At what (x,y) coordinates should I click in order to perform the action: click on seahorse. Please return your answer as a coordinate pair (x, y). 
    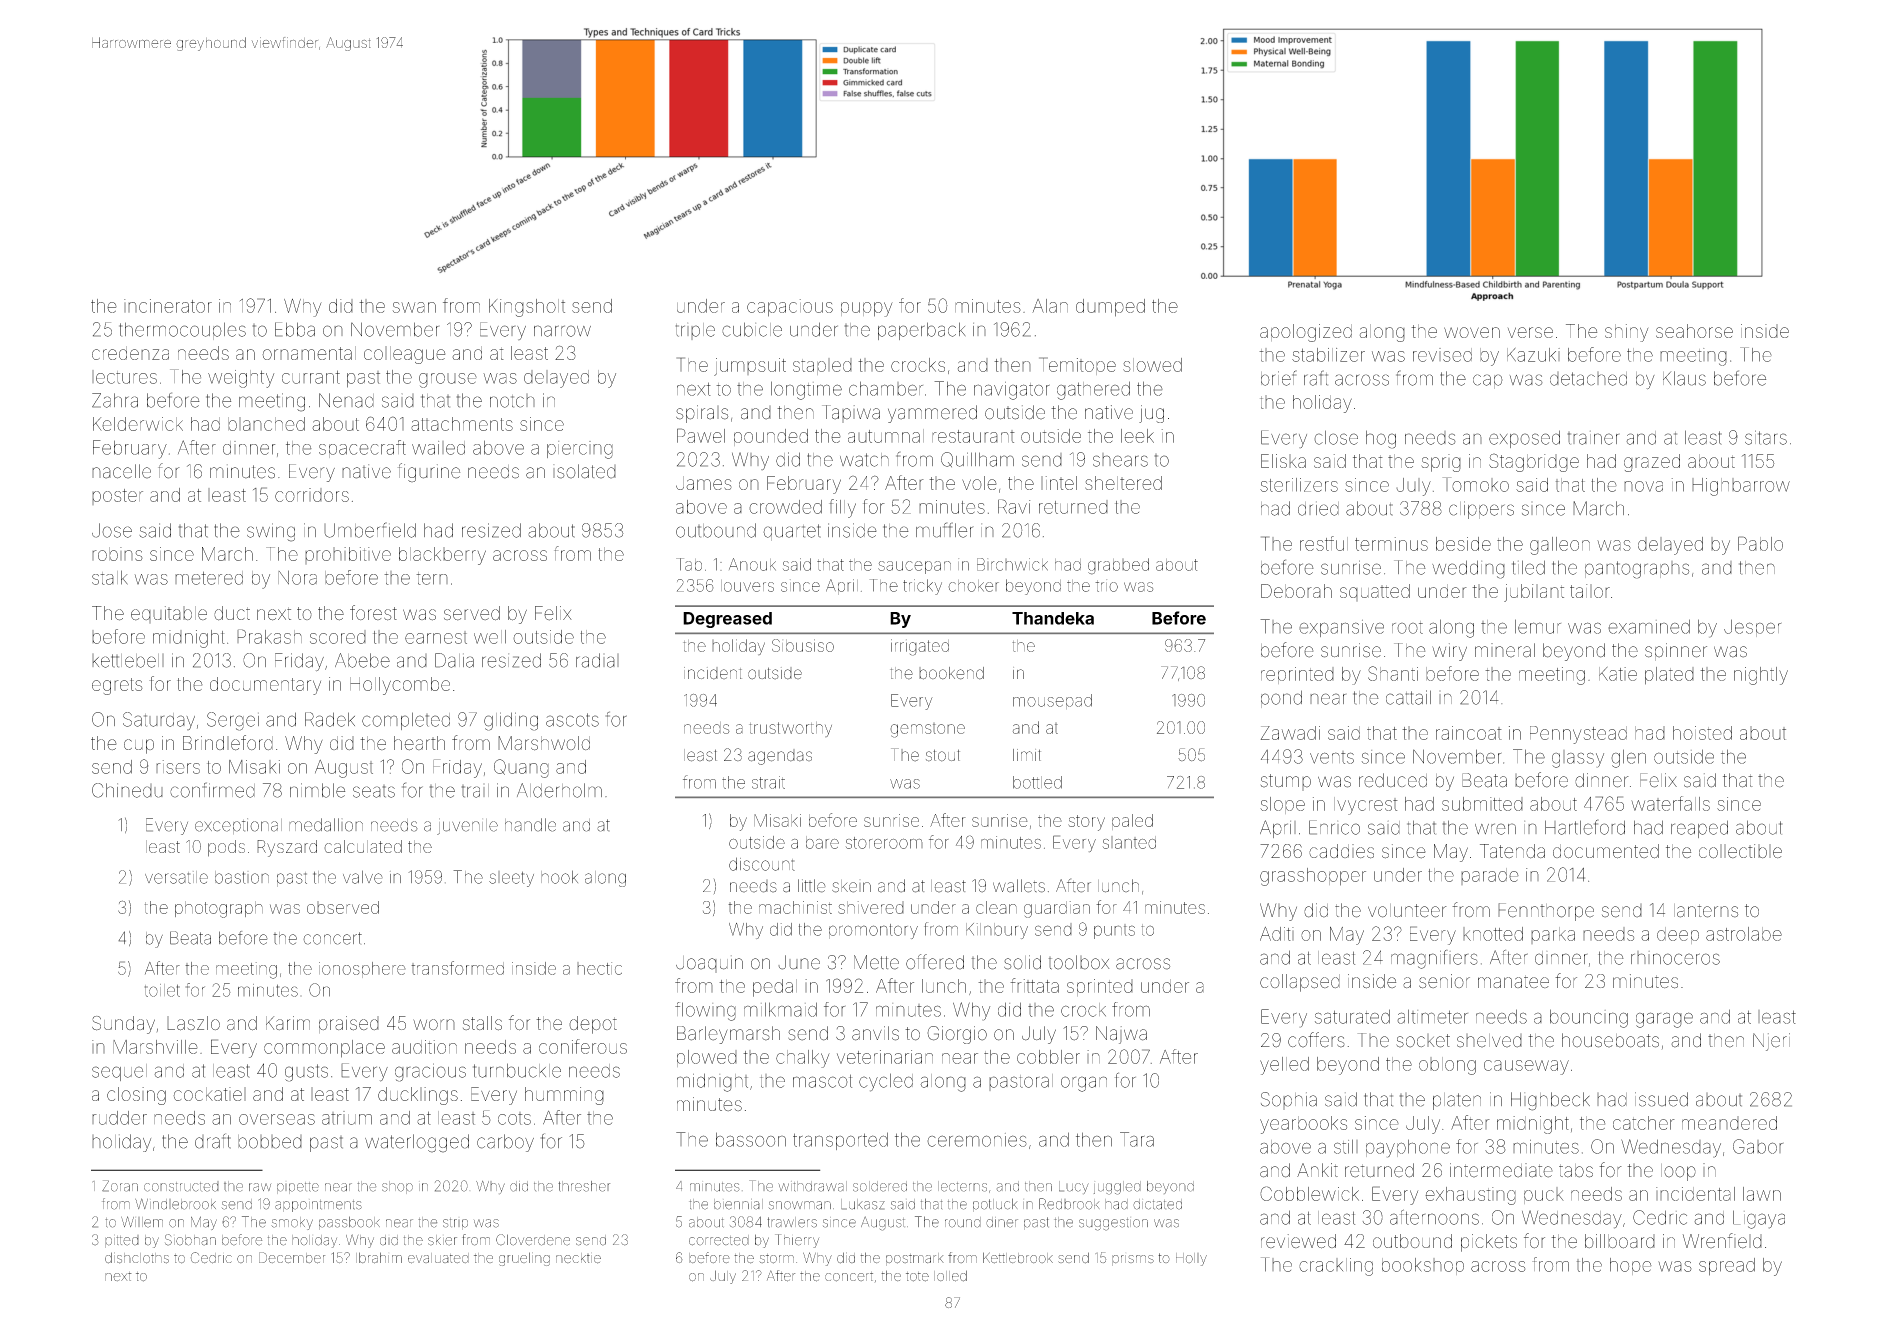
    Looking at the image, I should click on (1694, 331).
